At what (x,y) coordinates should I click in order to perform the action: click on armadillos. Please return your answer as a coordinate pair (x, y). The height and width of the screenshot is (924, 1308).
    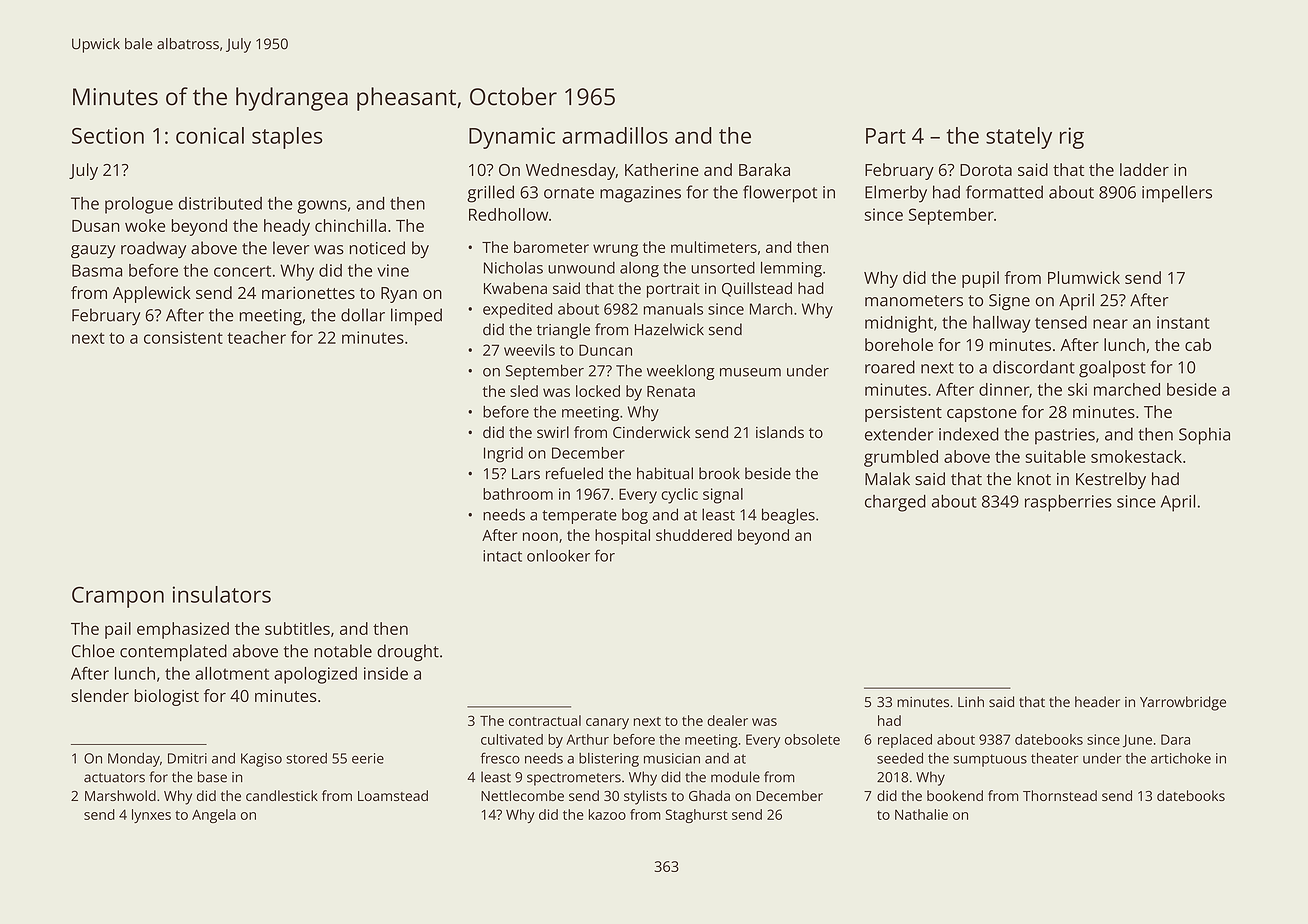
    Looking at the image, I should click on (615, 135).
